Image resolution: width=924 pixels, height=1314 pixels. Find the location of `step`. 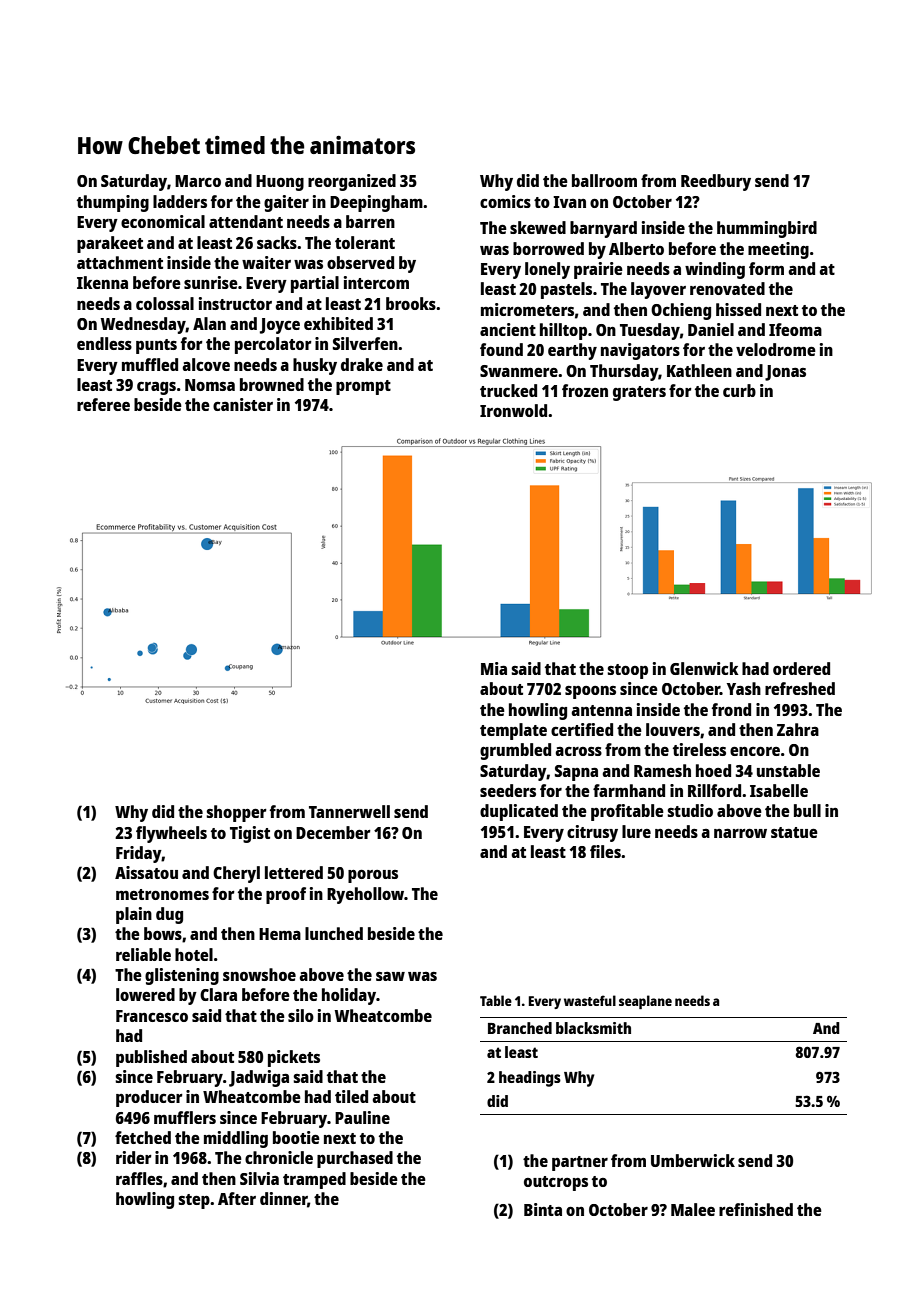

step is located at coordinates (194, 1201).
